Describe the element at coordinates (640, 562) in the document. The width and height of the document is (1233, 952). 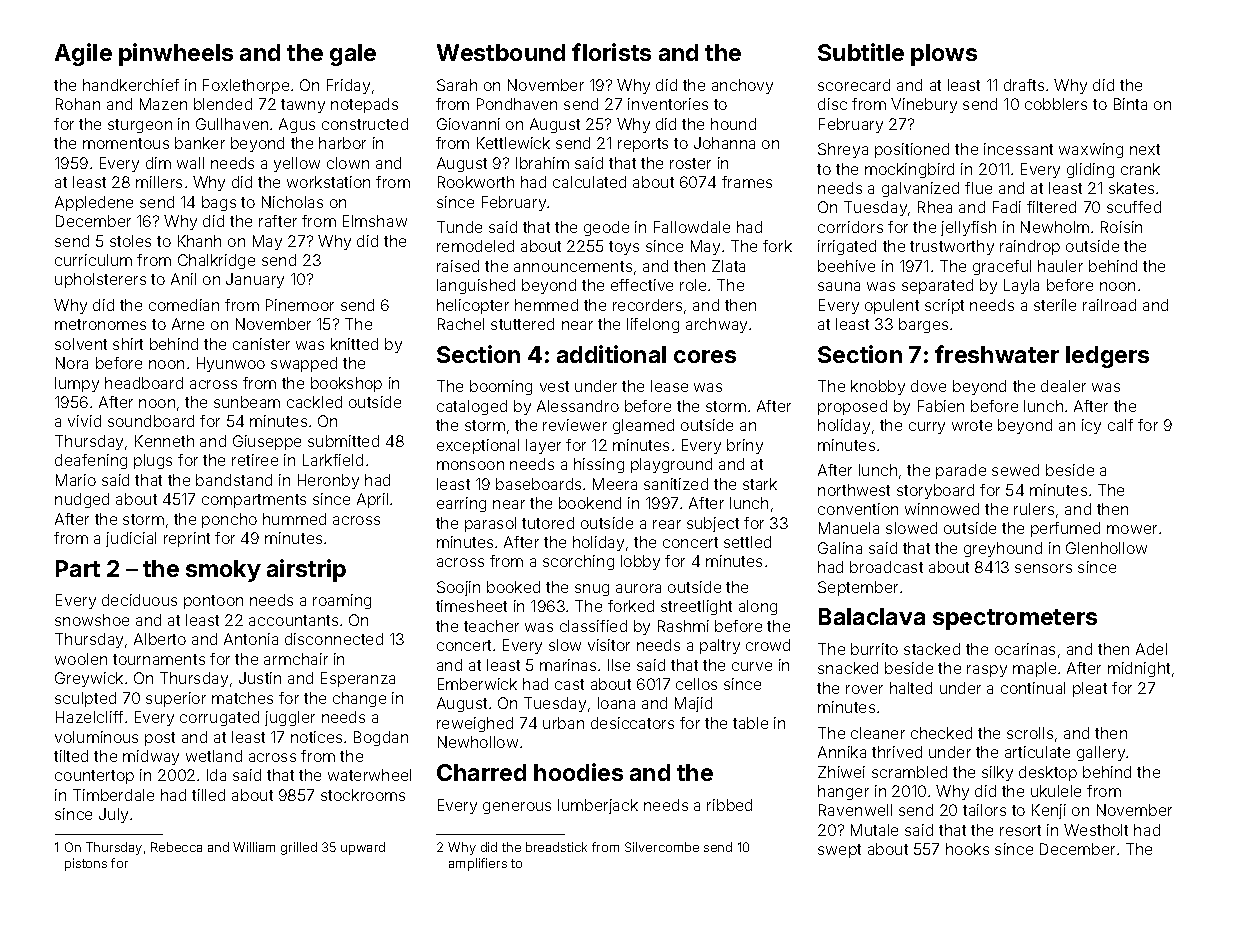
I see `lobby` at that location.
